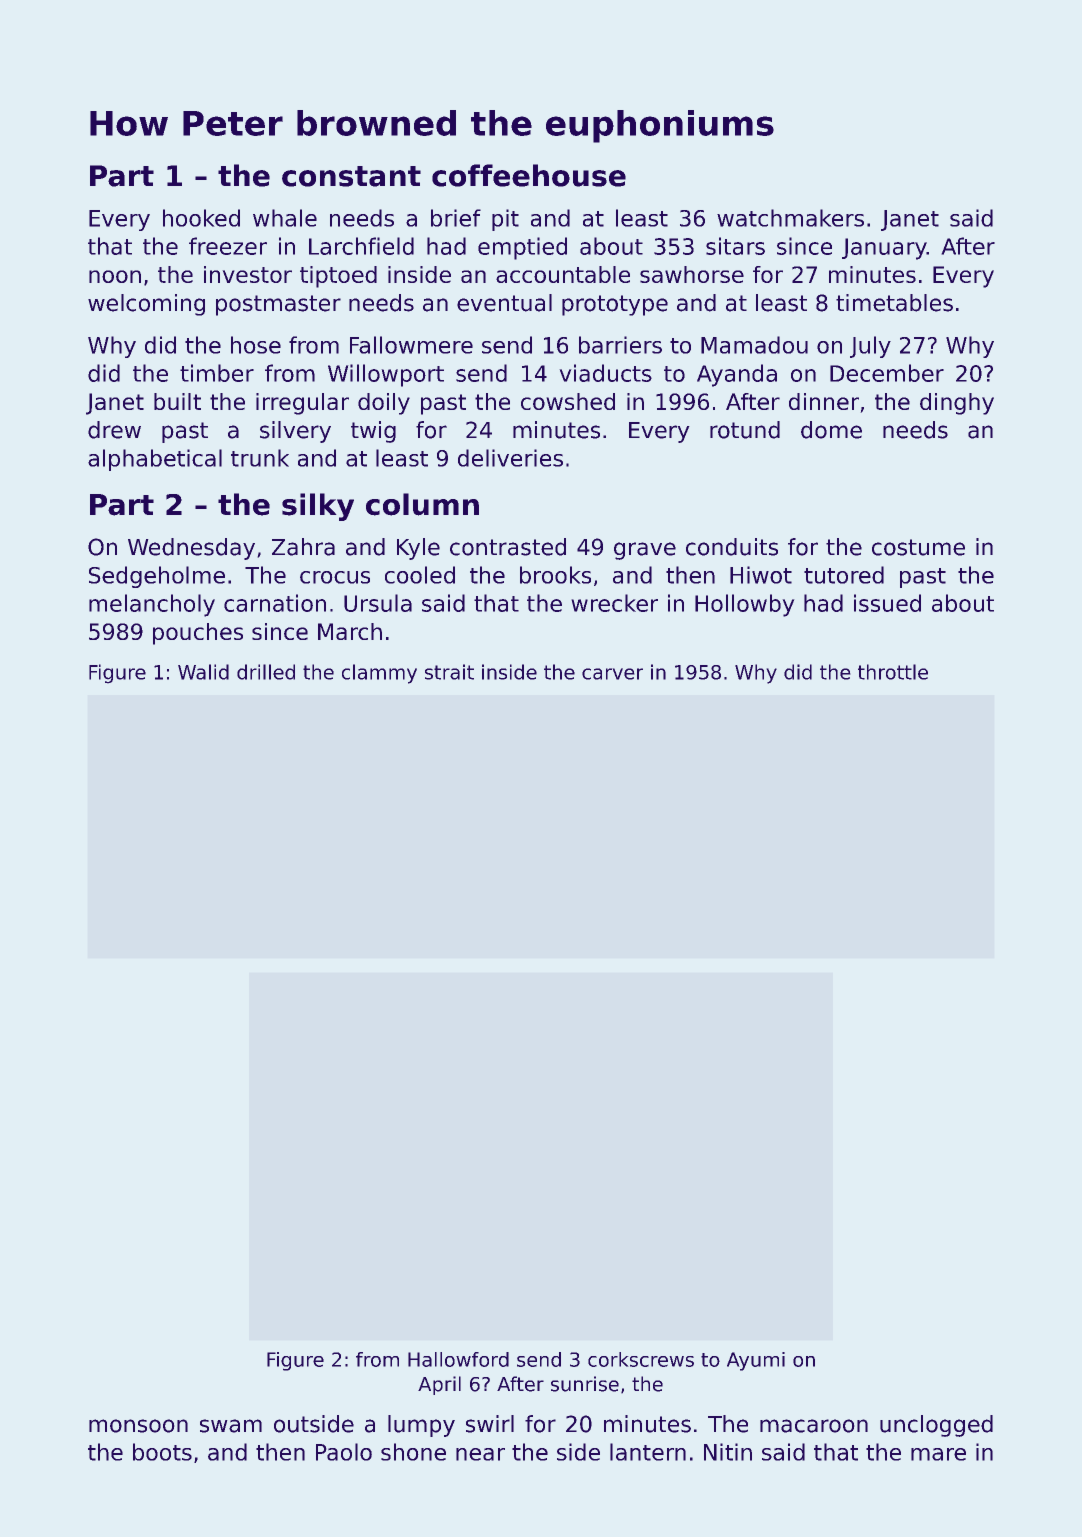  I want to click on deliveries, so click(510, 458).
